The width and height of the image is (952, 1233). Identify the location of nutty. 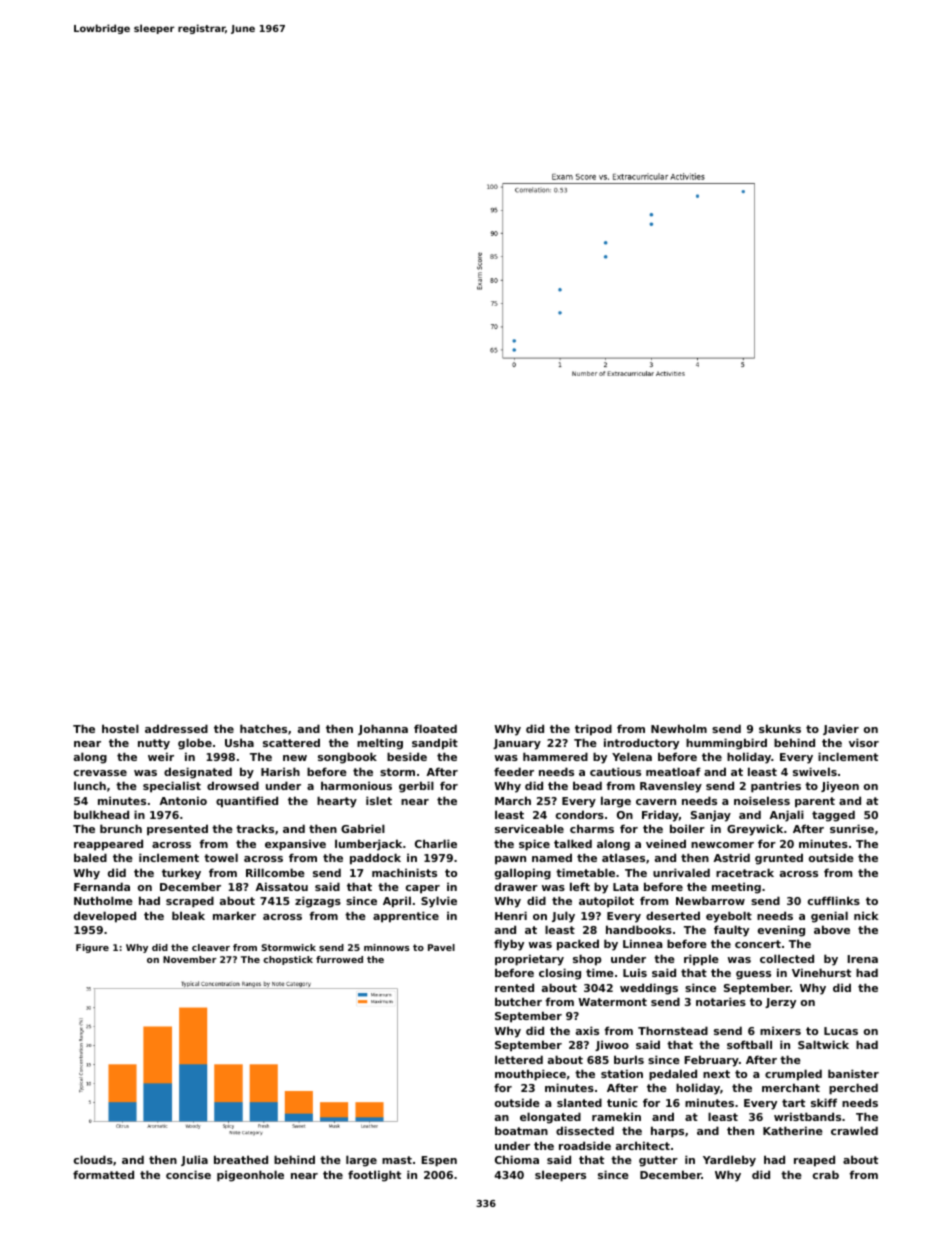
(154, 744).
